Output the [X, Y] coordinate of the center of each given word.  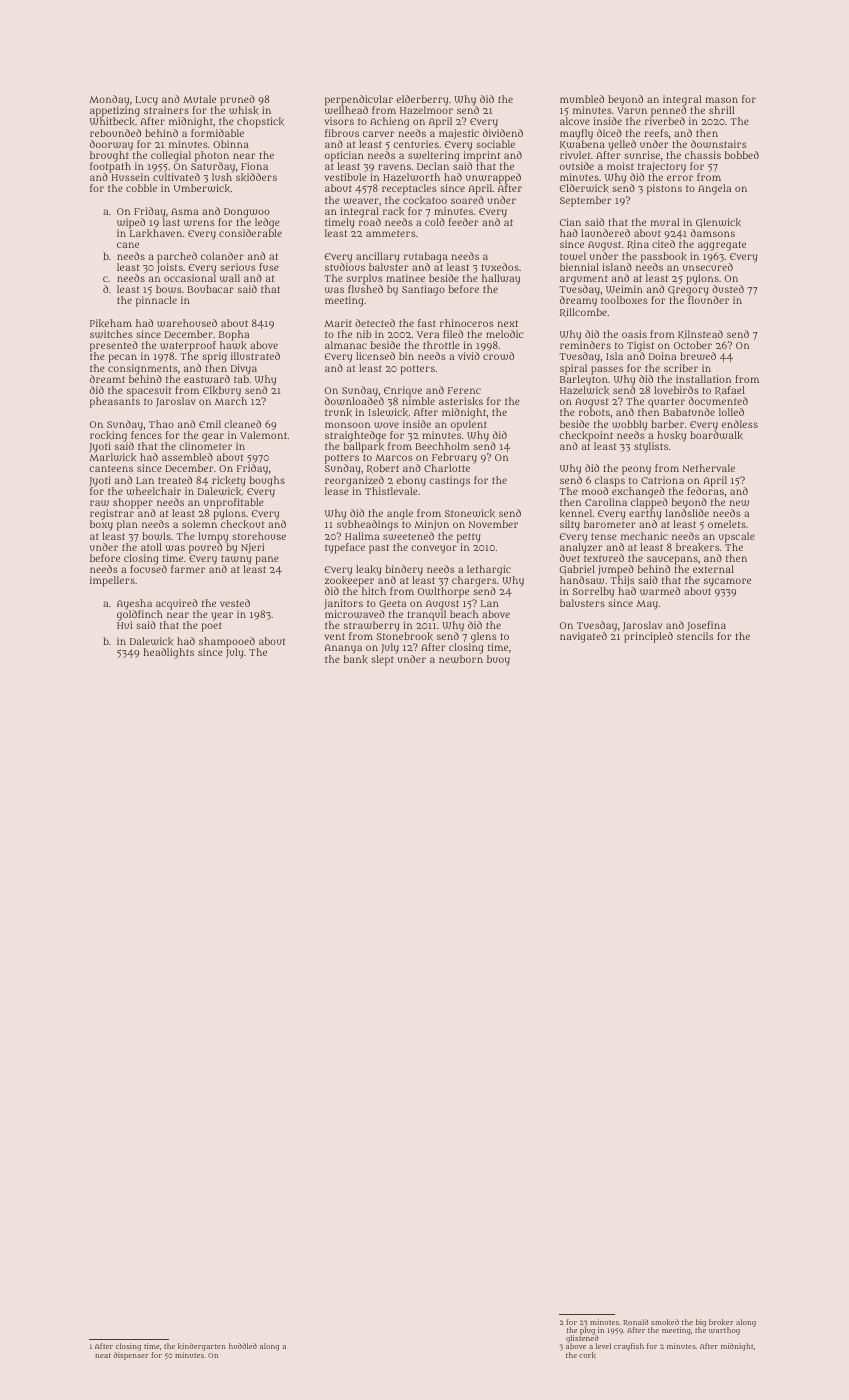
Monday [109, 100]
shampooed [227, 642]
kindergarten [202, 1347]
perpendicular [359, 100]
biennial [579, 267]
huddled [243, 1346]
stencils [695, 636]
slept [382, 660]
